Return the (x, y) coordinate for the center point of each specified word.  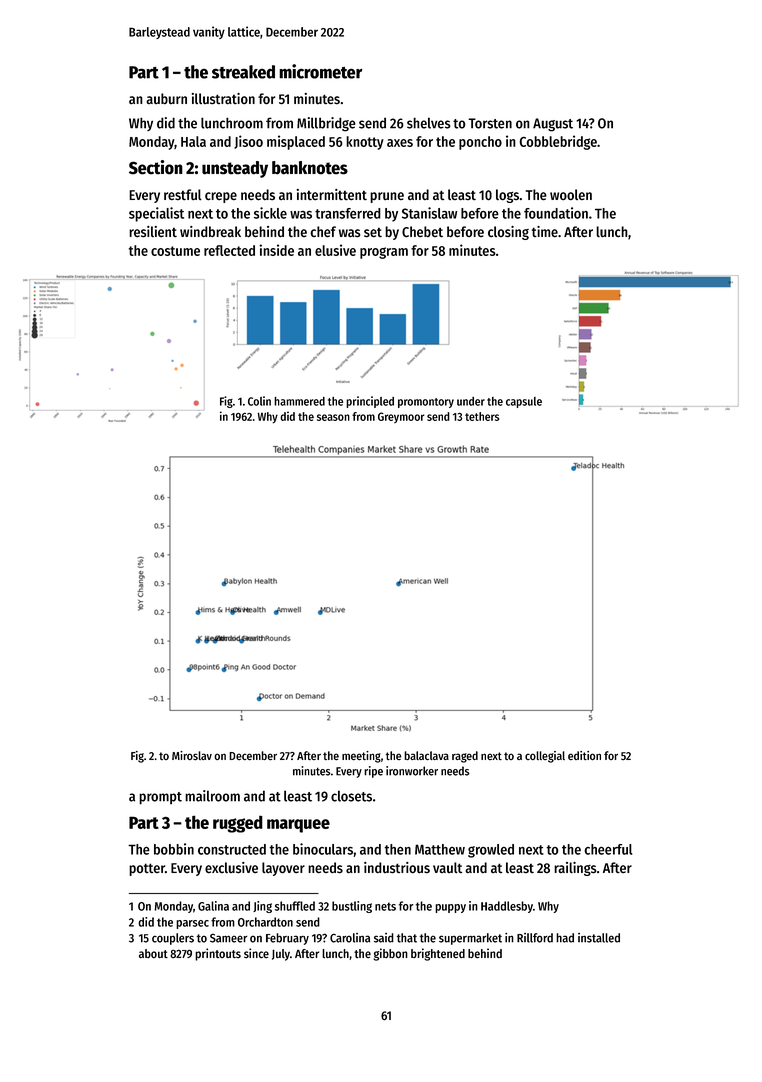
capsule (524, 402)
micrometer (320, 71)
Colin (259, 401)
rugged (238, 824)
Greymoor (401, 417)
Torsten (490, 123)
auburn (166, 99)
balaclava (426, 755)
